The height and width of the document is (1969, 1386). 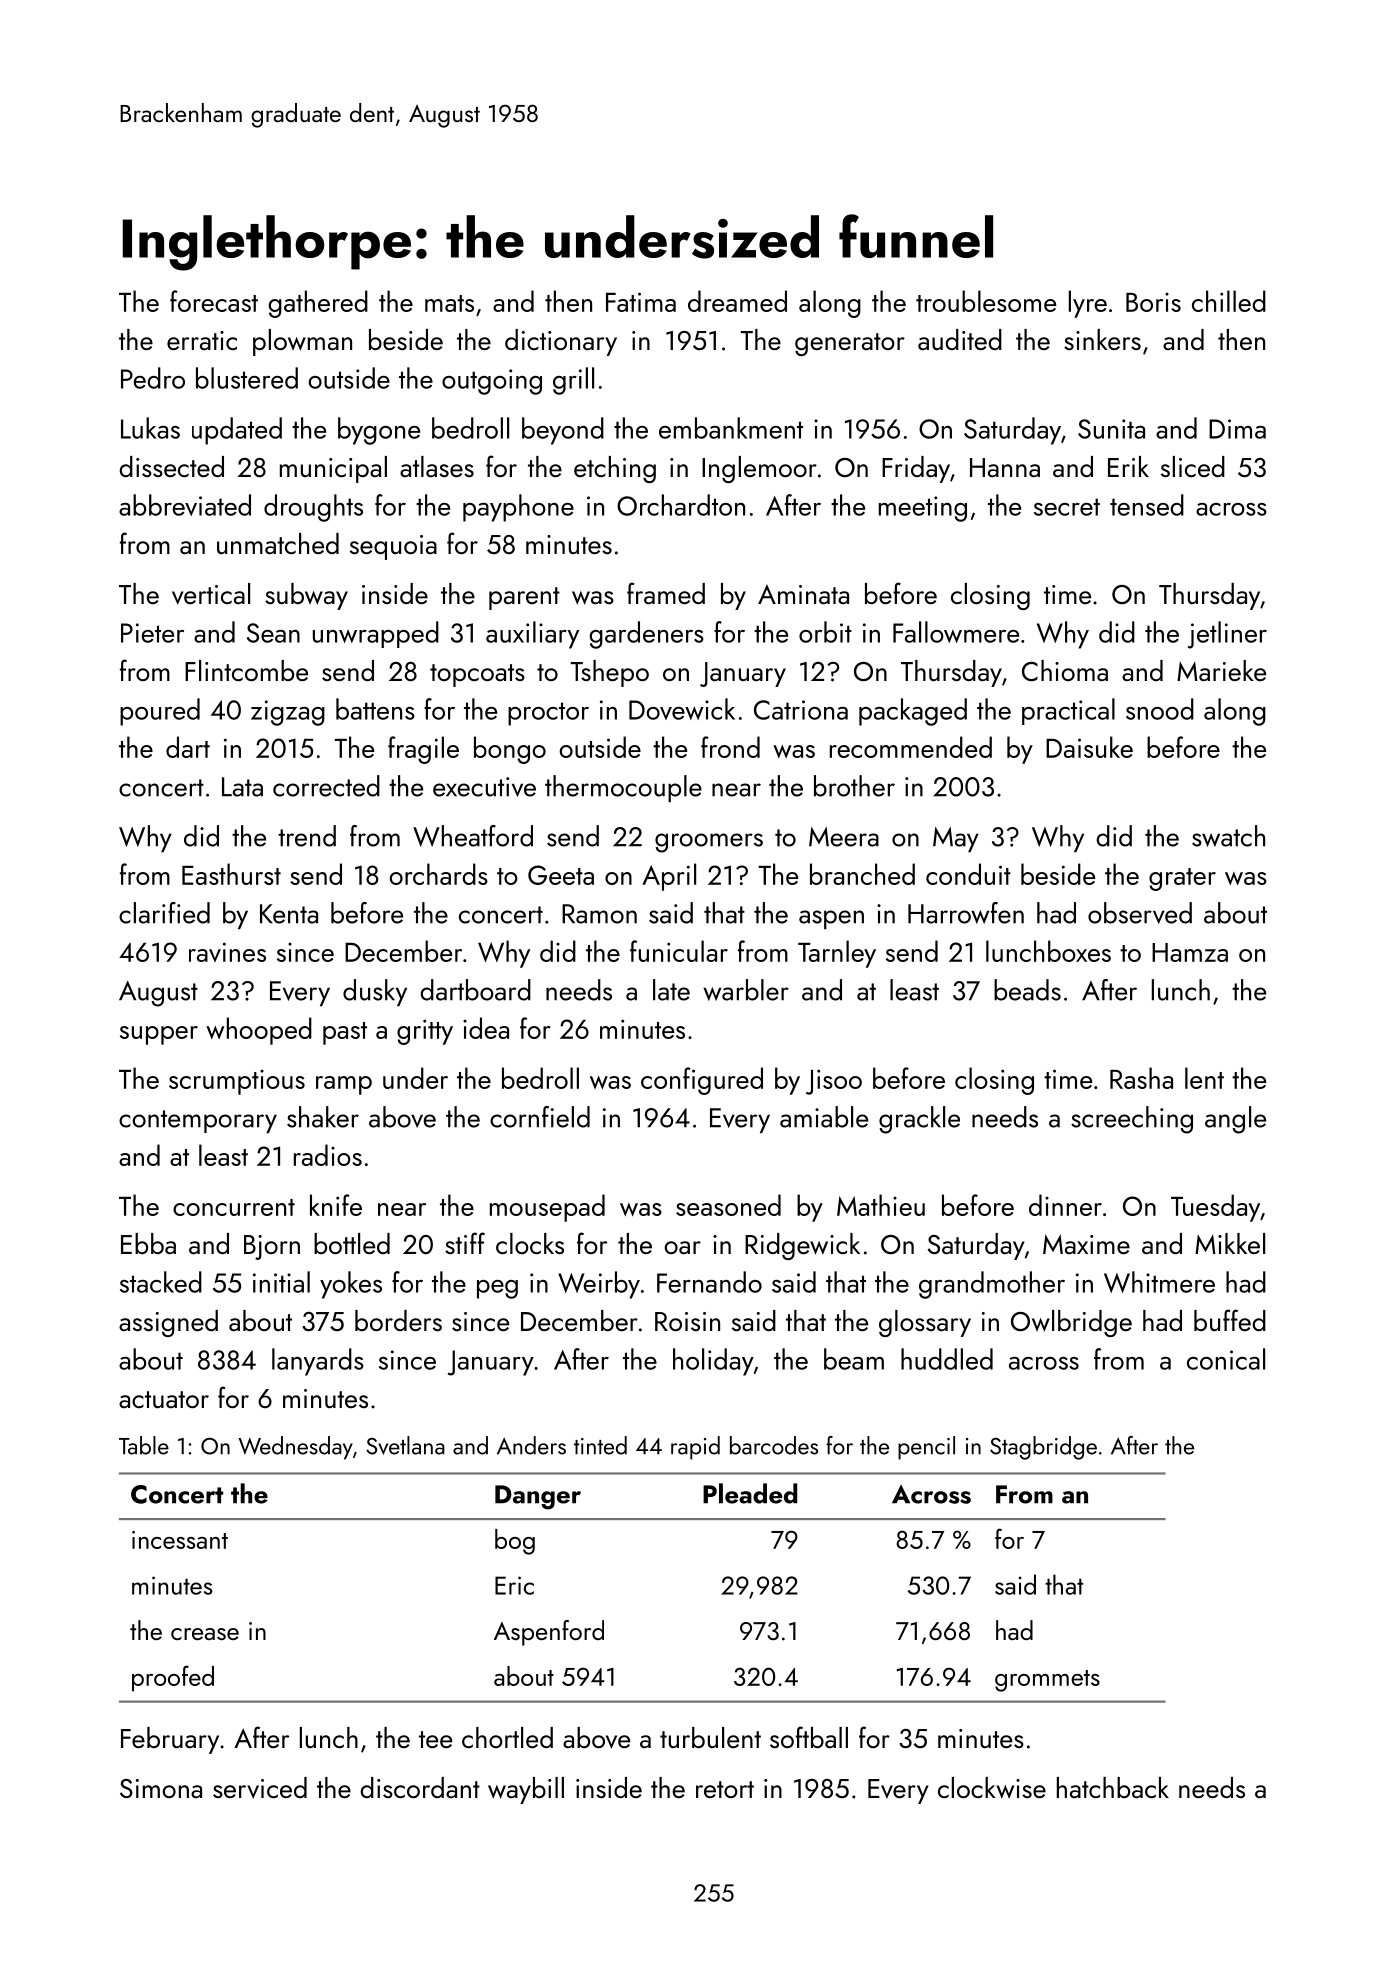 What do you see at coordinates (449, 303) in the document?
I see `mats` at bounding box center [449, 303].
